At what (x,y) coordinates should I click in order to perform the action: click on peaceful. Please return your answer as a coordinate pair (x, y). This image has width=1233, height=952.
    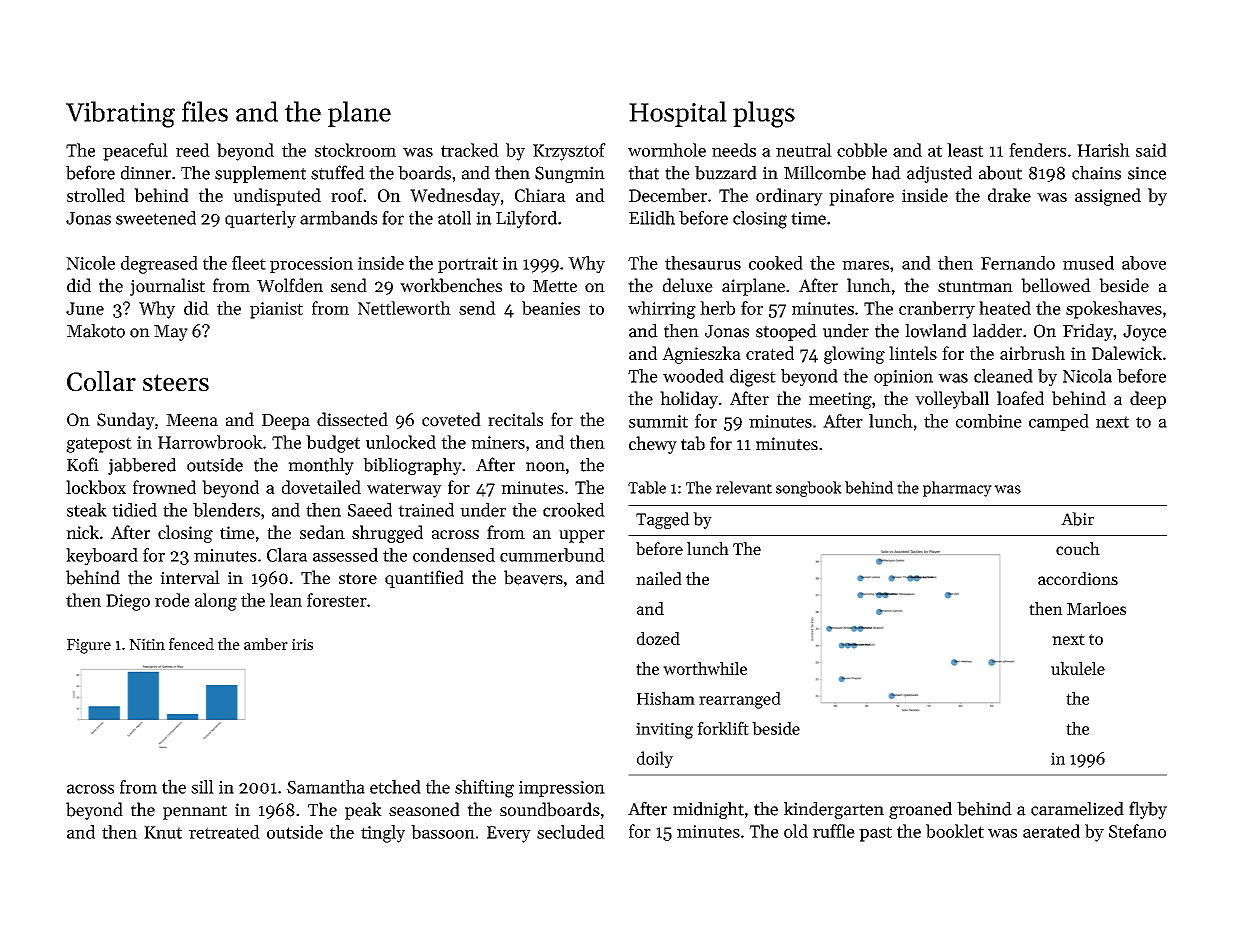
    Looking at the image, I should click on (135, 152).
